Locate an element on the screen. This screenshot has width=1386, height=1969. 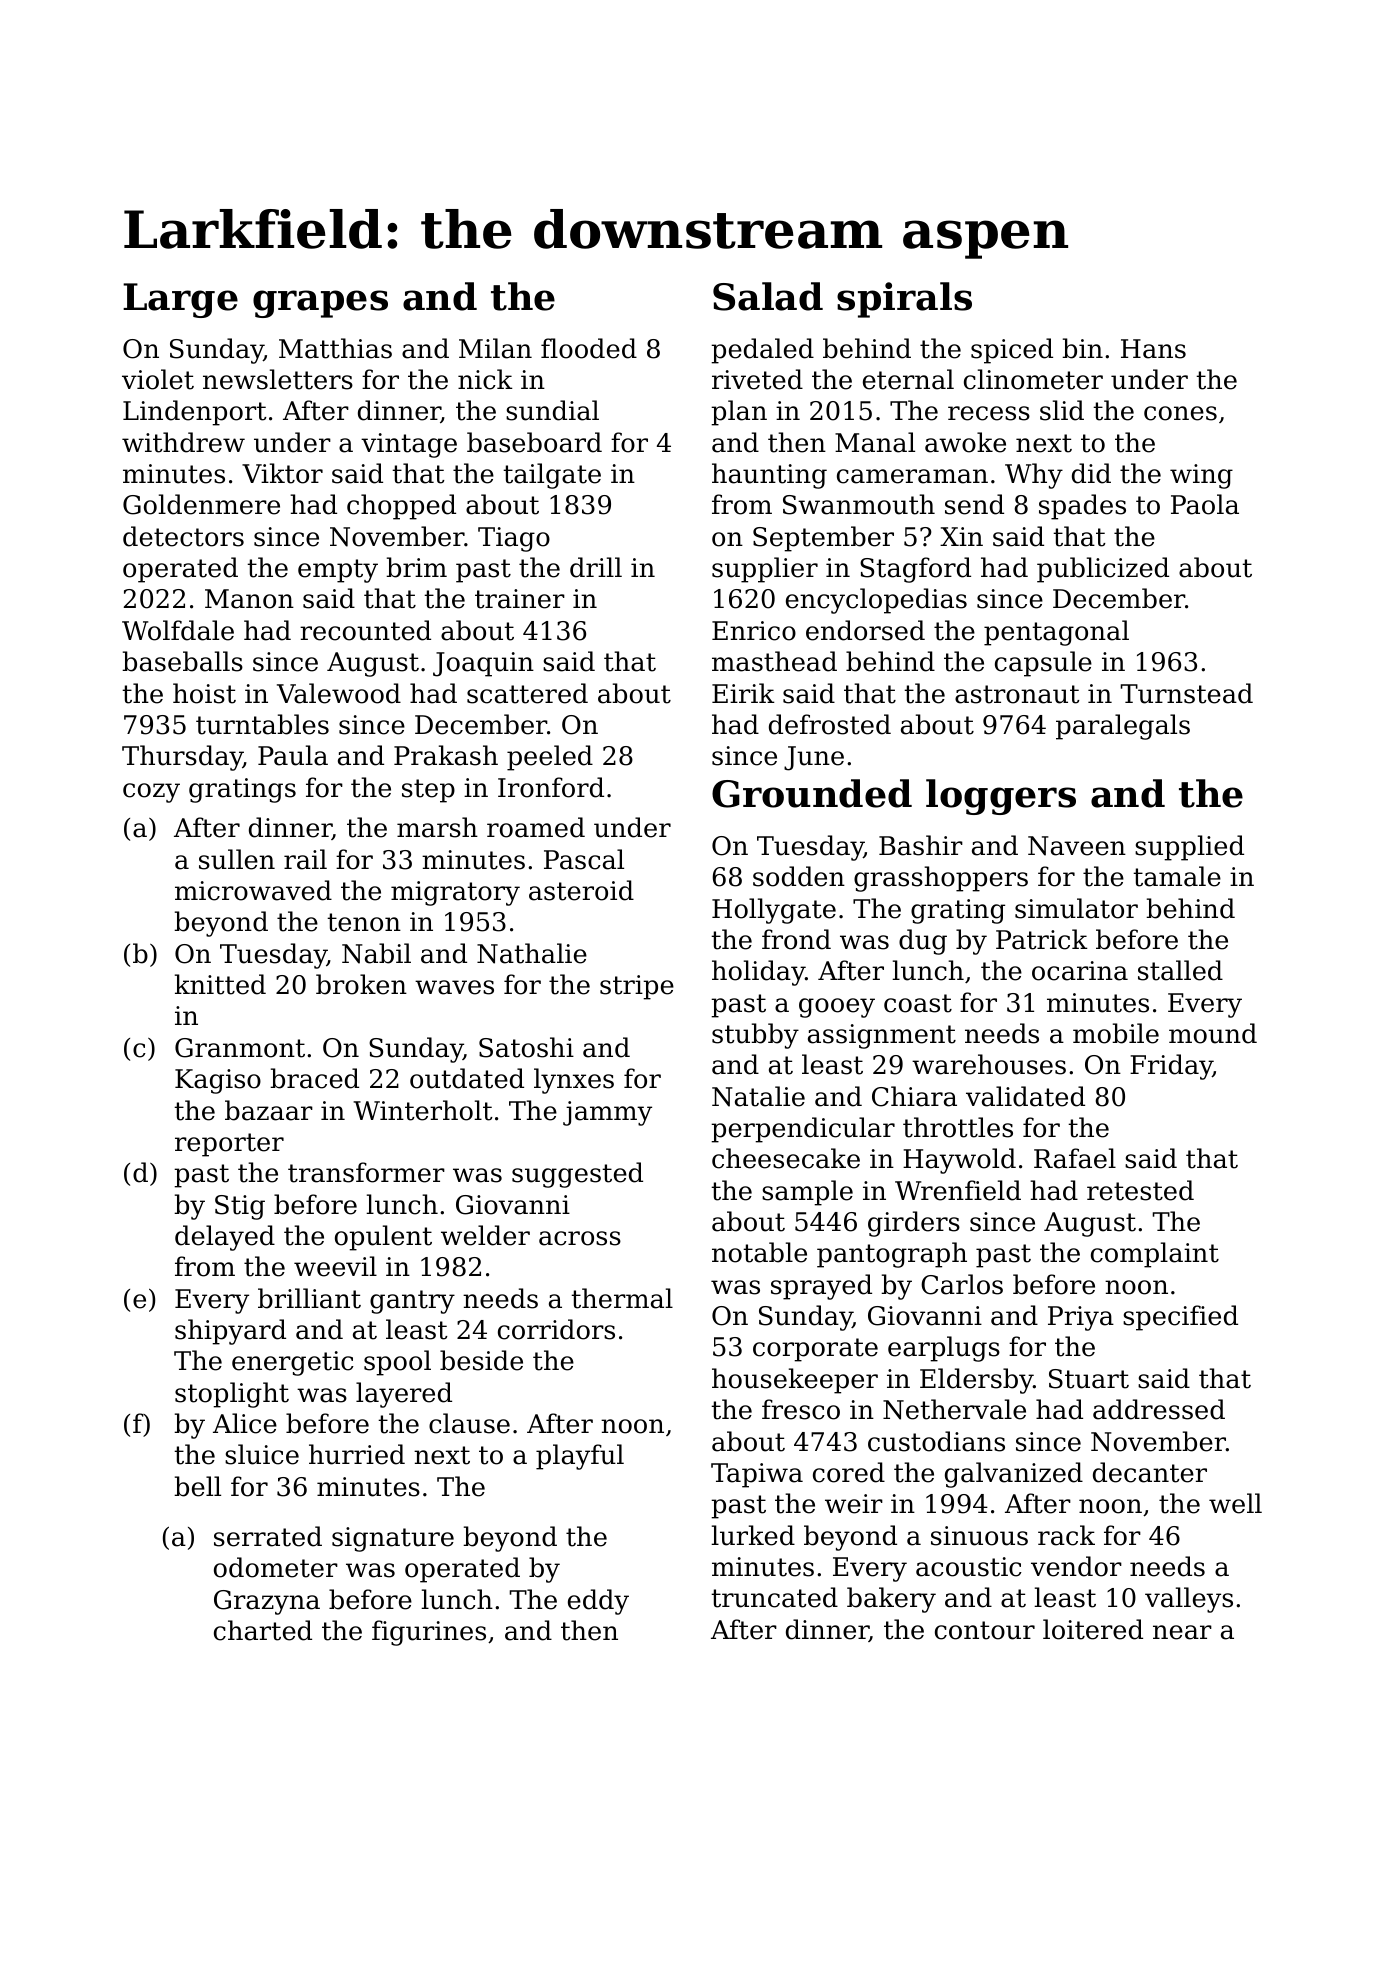
Large is located at coordinates (180, 300).
